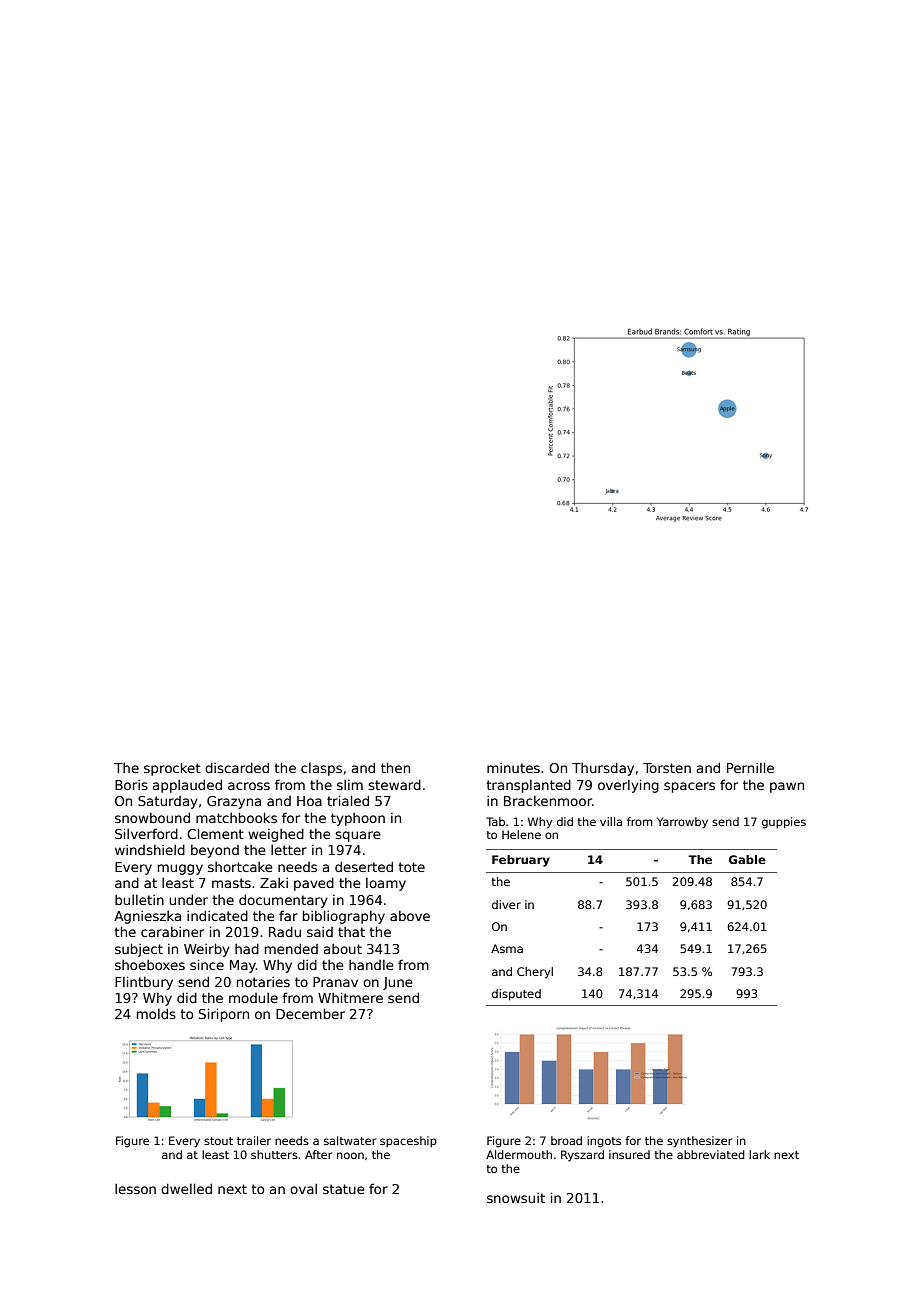 Image resolution: width=924 pixels, height=1314 pixels. What do you see at coordinates (218, 1141) in the image?
I see `stout` at bounding box center [218, 1141].
